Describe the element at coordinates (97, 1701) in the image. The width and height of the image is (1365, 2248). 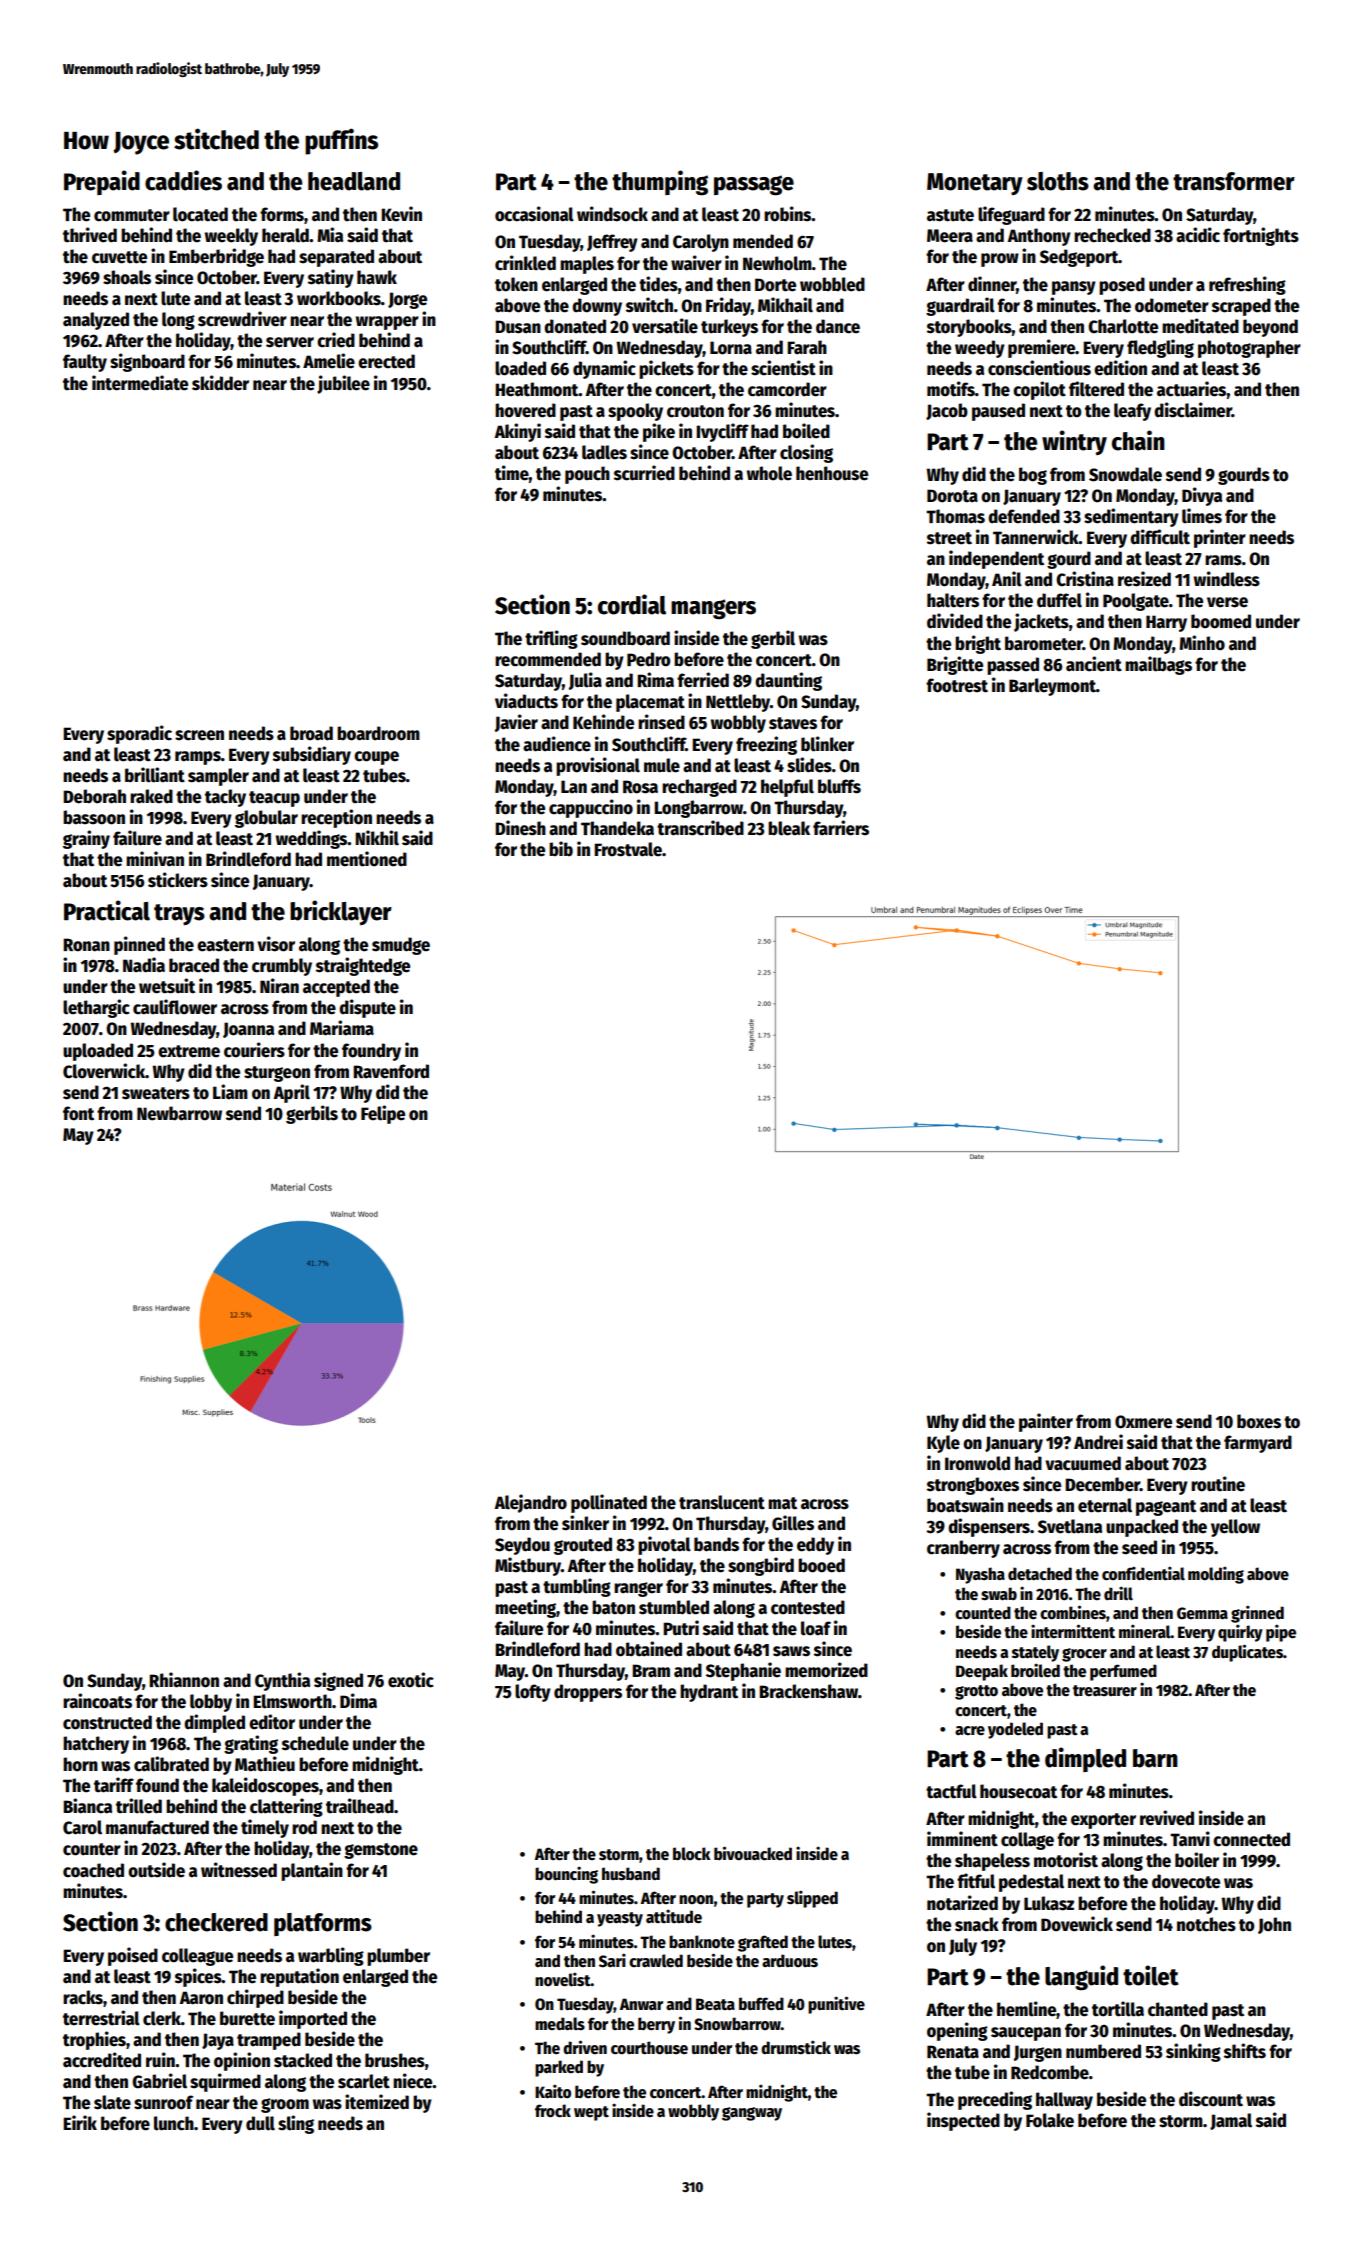
I see `raincoats` at that location.
